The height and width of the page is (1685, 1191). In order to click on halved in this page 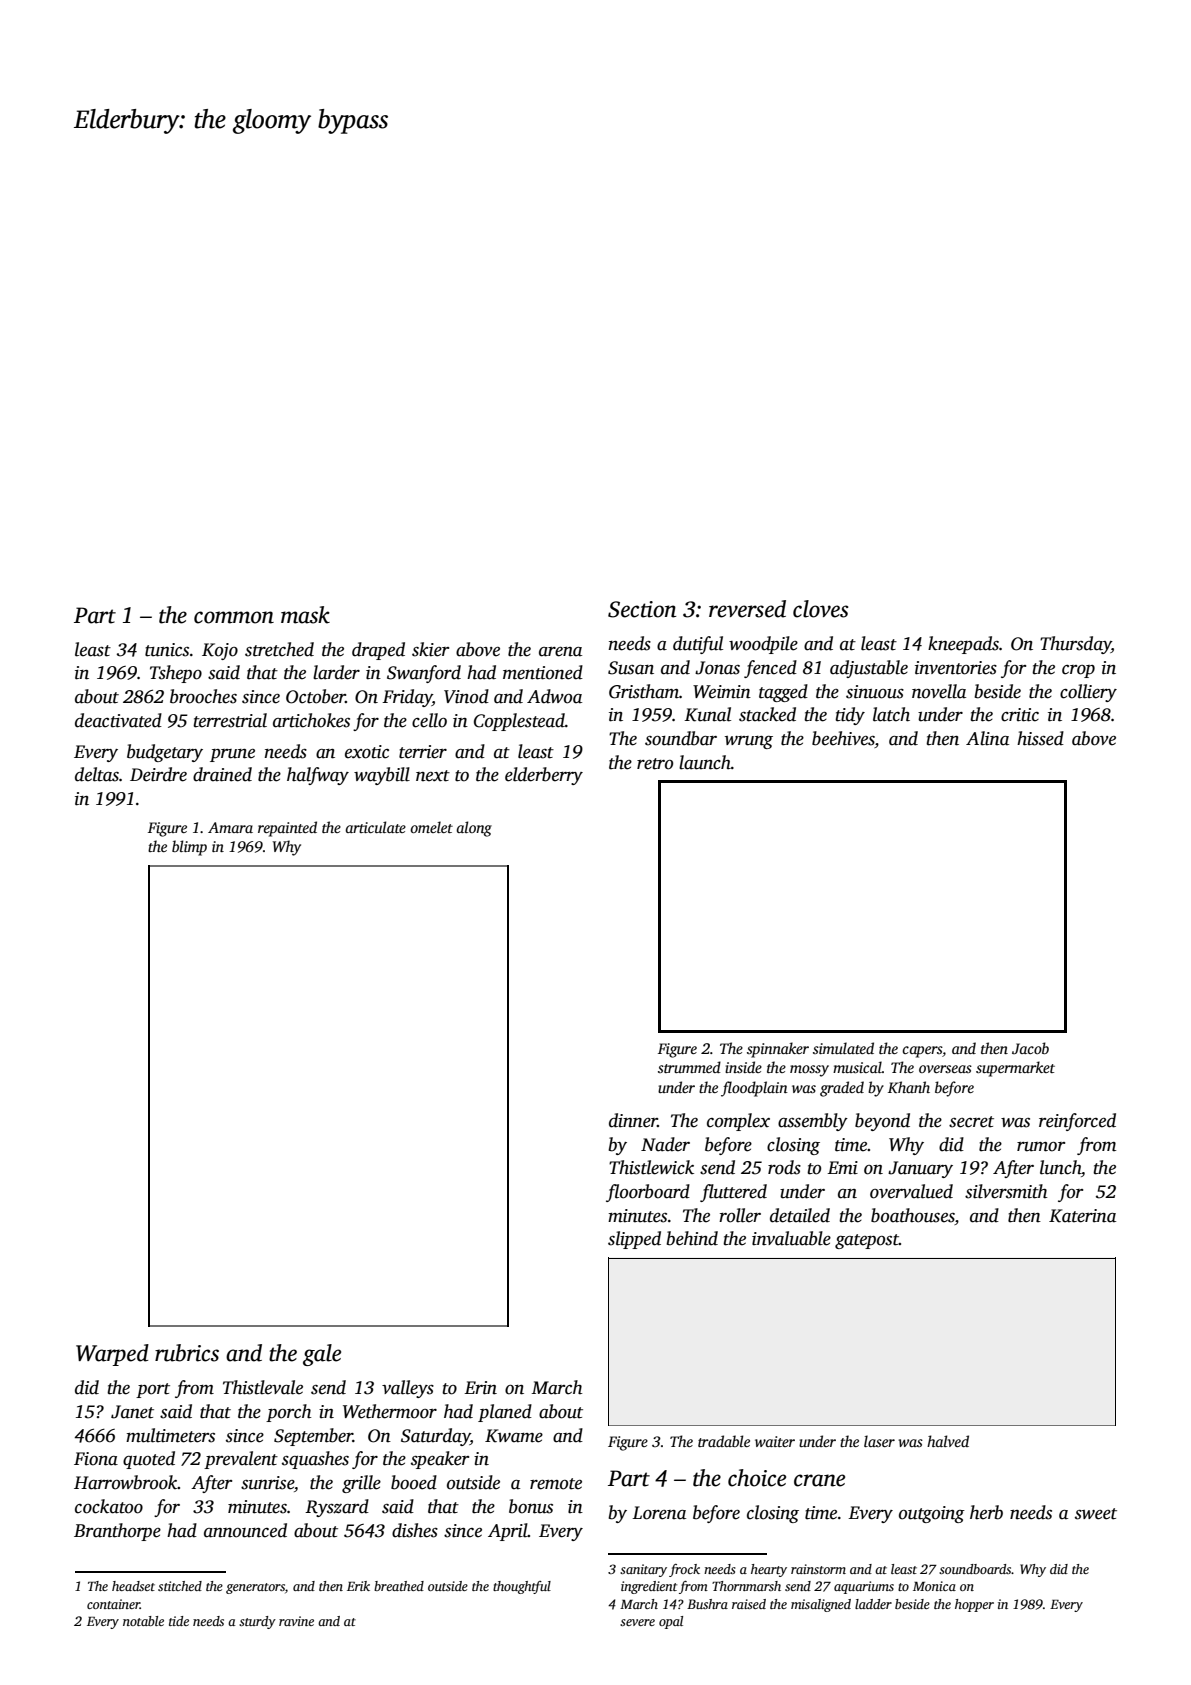, I will do `click(948, 1441)`.
